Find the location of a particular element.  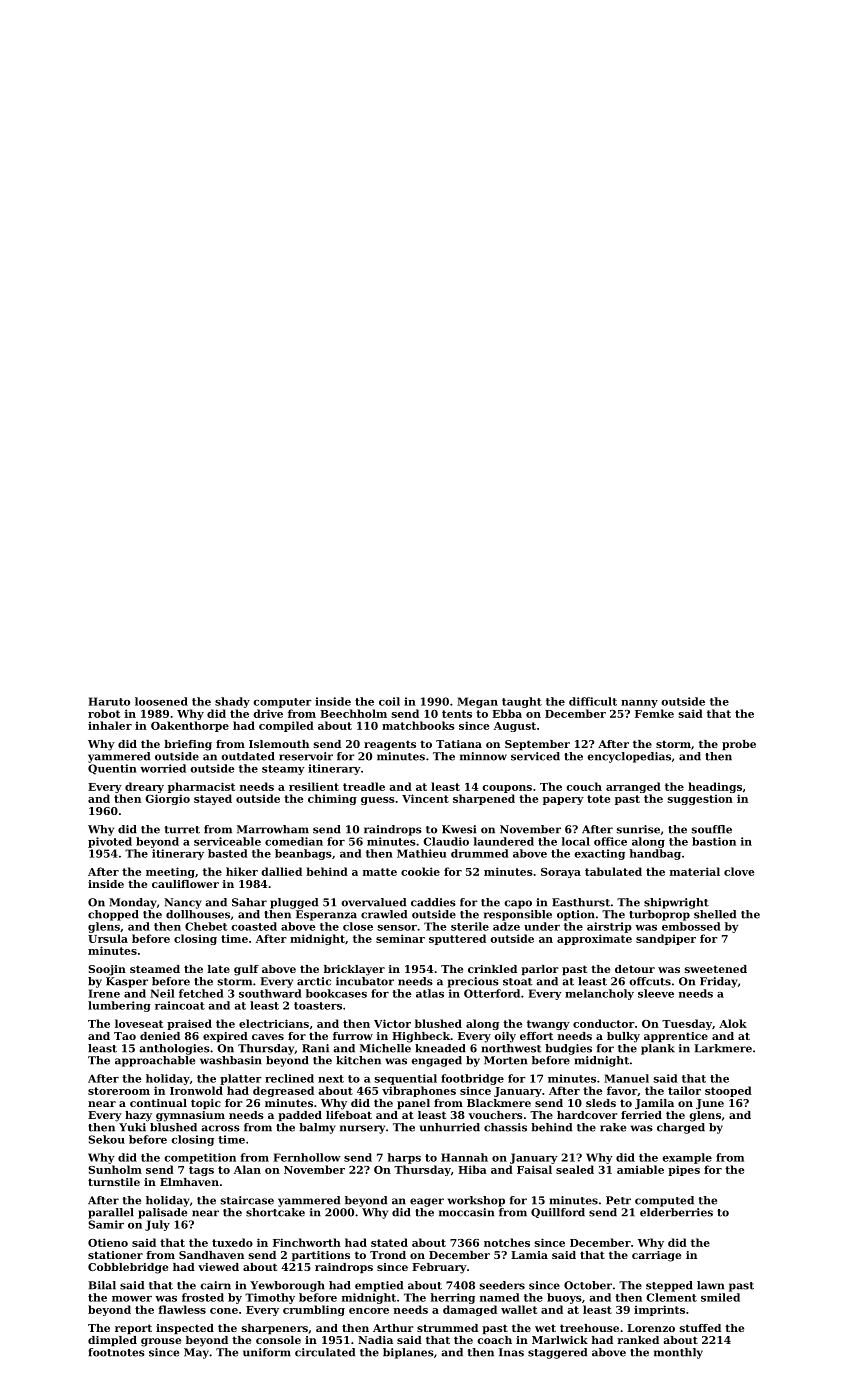

eager is located at coordinates (427, 1202).
